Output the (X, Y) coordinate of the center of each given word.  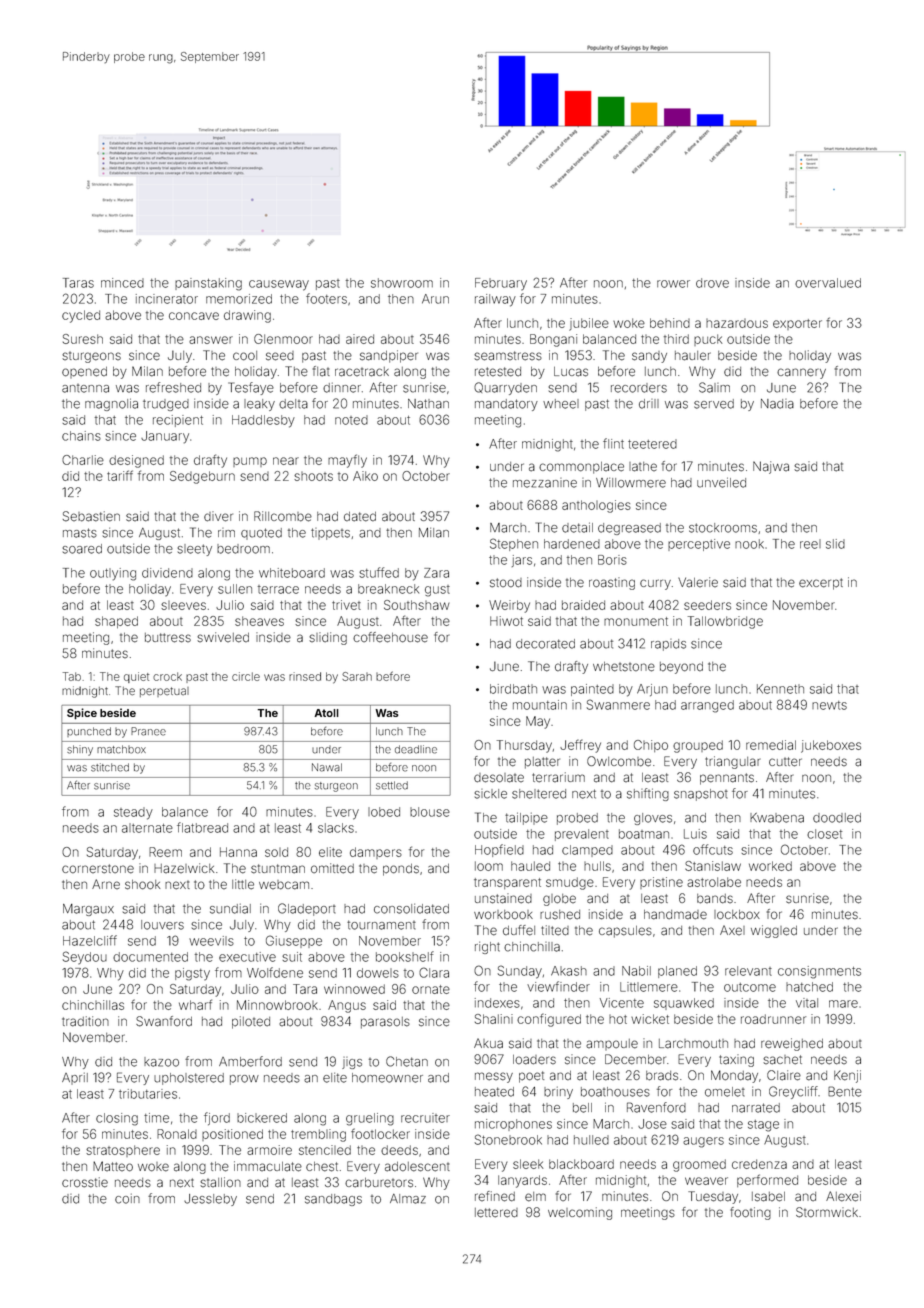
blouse (430, 812)
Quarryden (505, 388)
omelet (725, 1092)
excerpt (821, 584)
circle (246, 676)
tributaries (148, 1094)
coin (127, 1198)
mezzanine (545, 483)
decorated (545, 644)
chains (81, 436)
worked (770, 866)
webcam (284, 885)
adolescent (417, 1167)
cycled (81, 316)
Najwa (771, 467)
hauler (693, 356)
